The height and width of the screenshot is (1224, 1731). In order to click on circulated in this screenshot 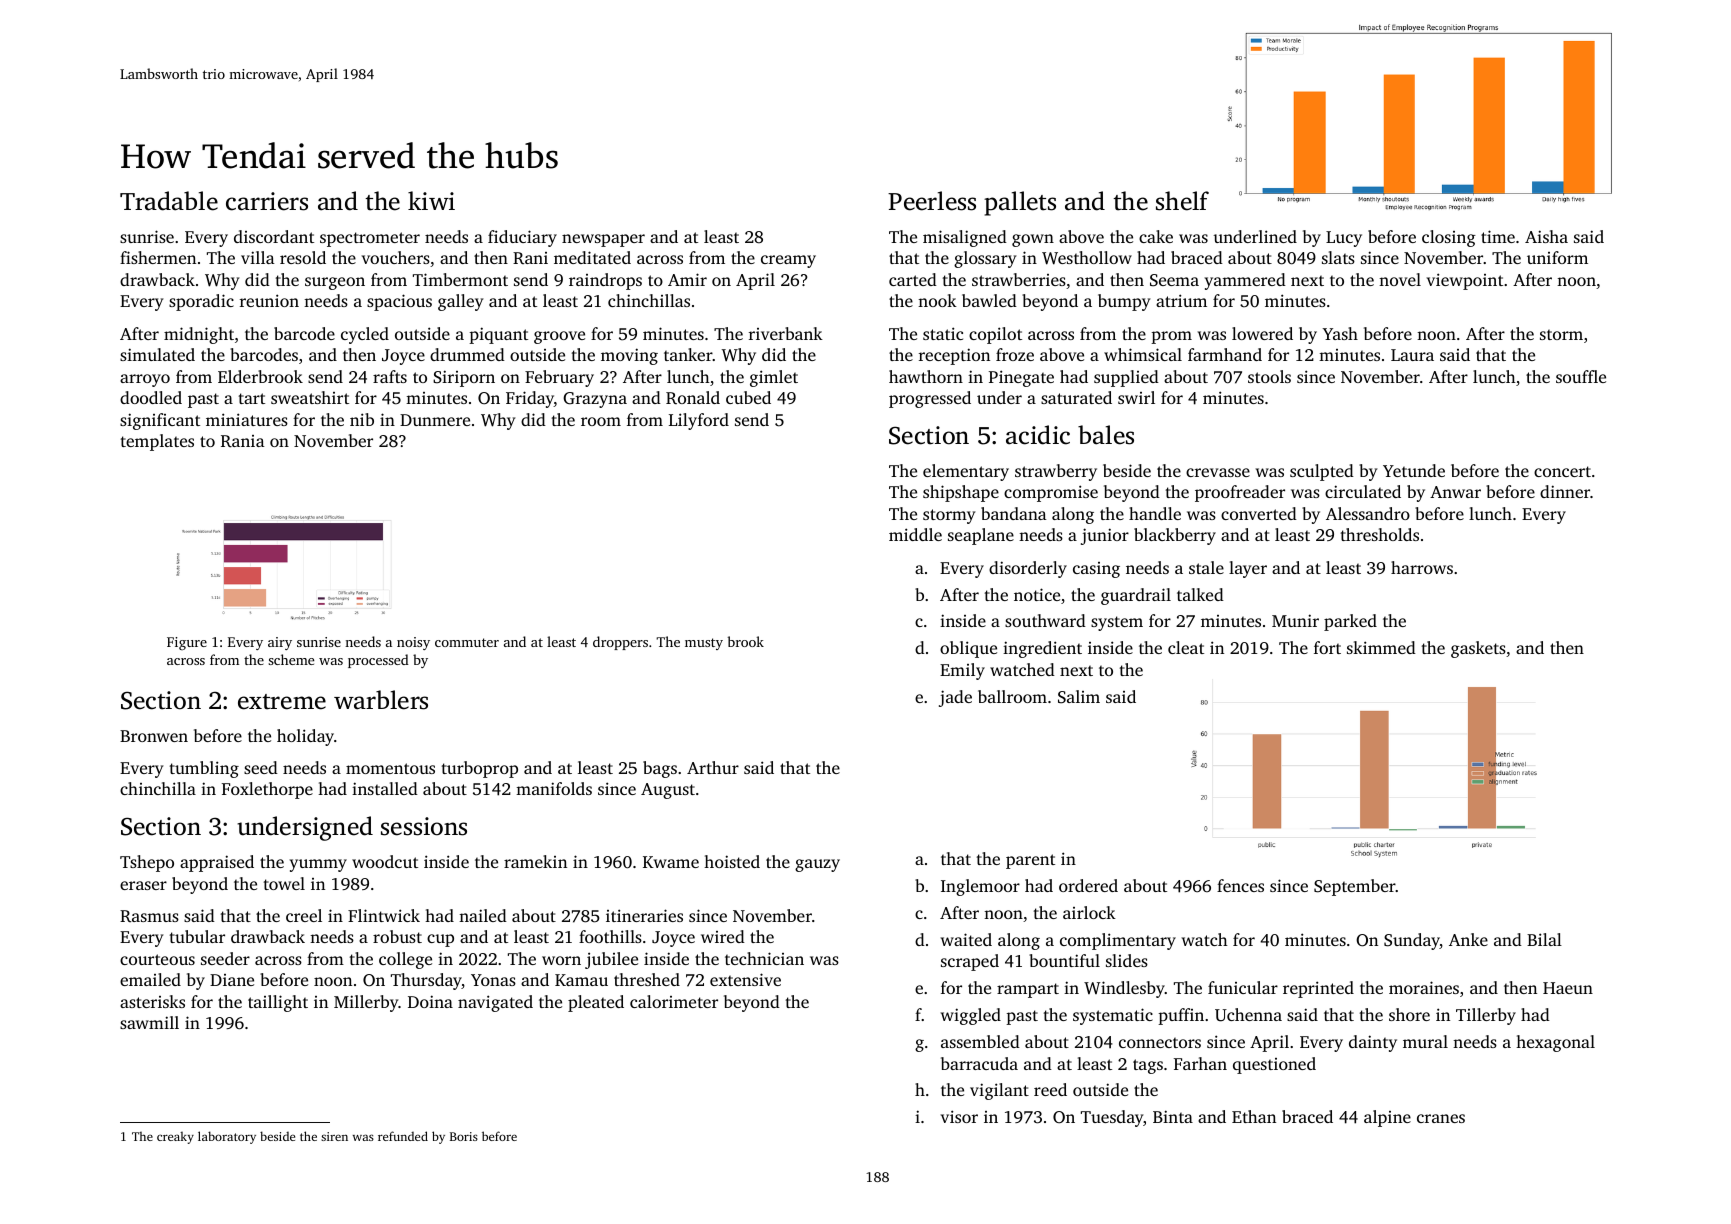, I will do `click(1363, 491)`.
